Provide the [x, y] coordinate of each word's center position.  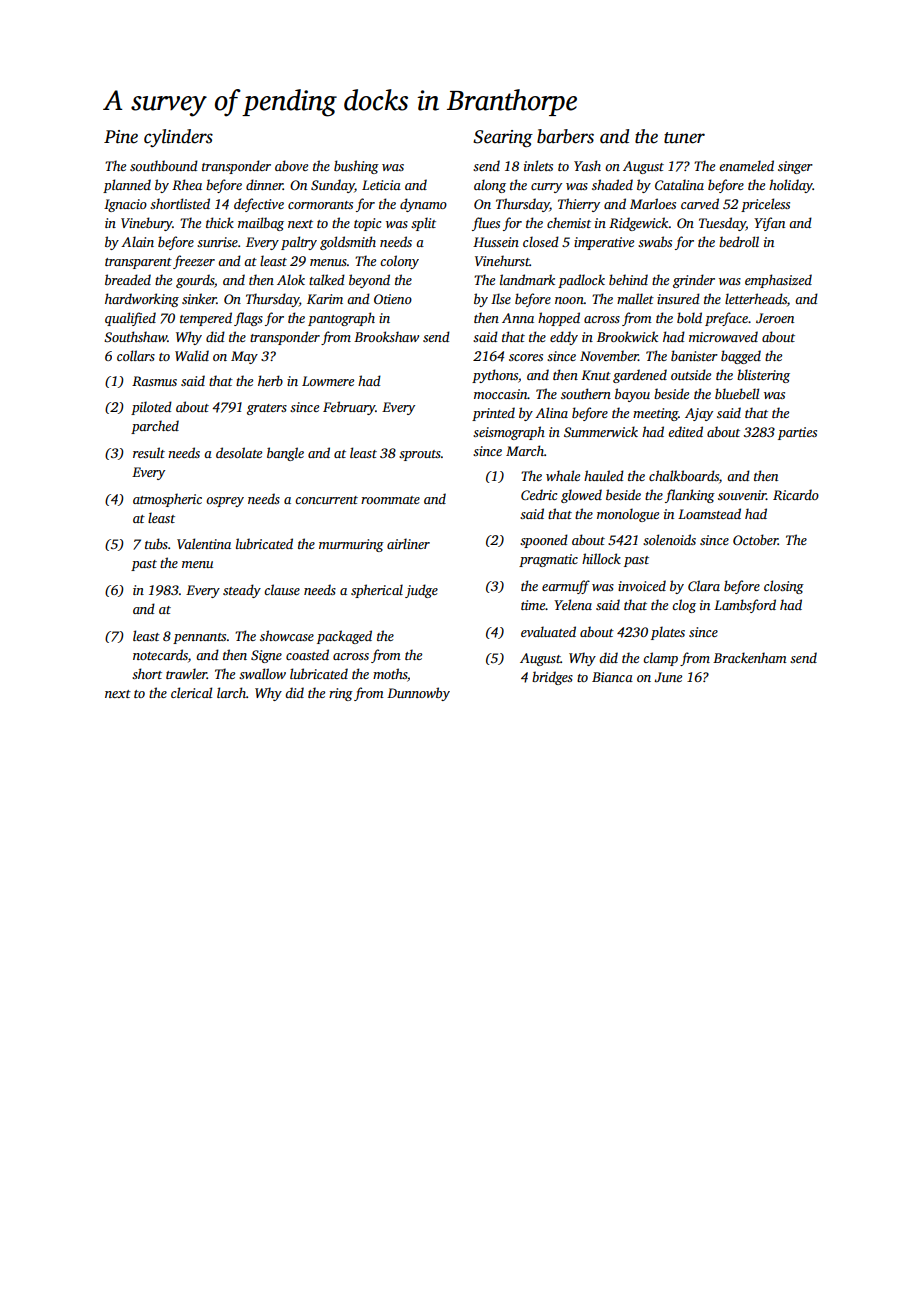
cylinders [178, 138]
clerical [191, 692]
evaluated [548, 631]
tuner [684, 138]
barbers [565, 136]
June [668, 677]
